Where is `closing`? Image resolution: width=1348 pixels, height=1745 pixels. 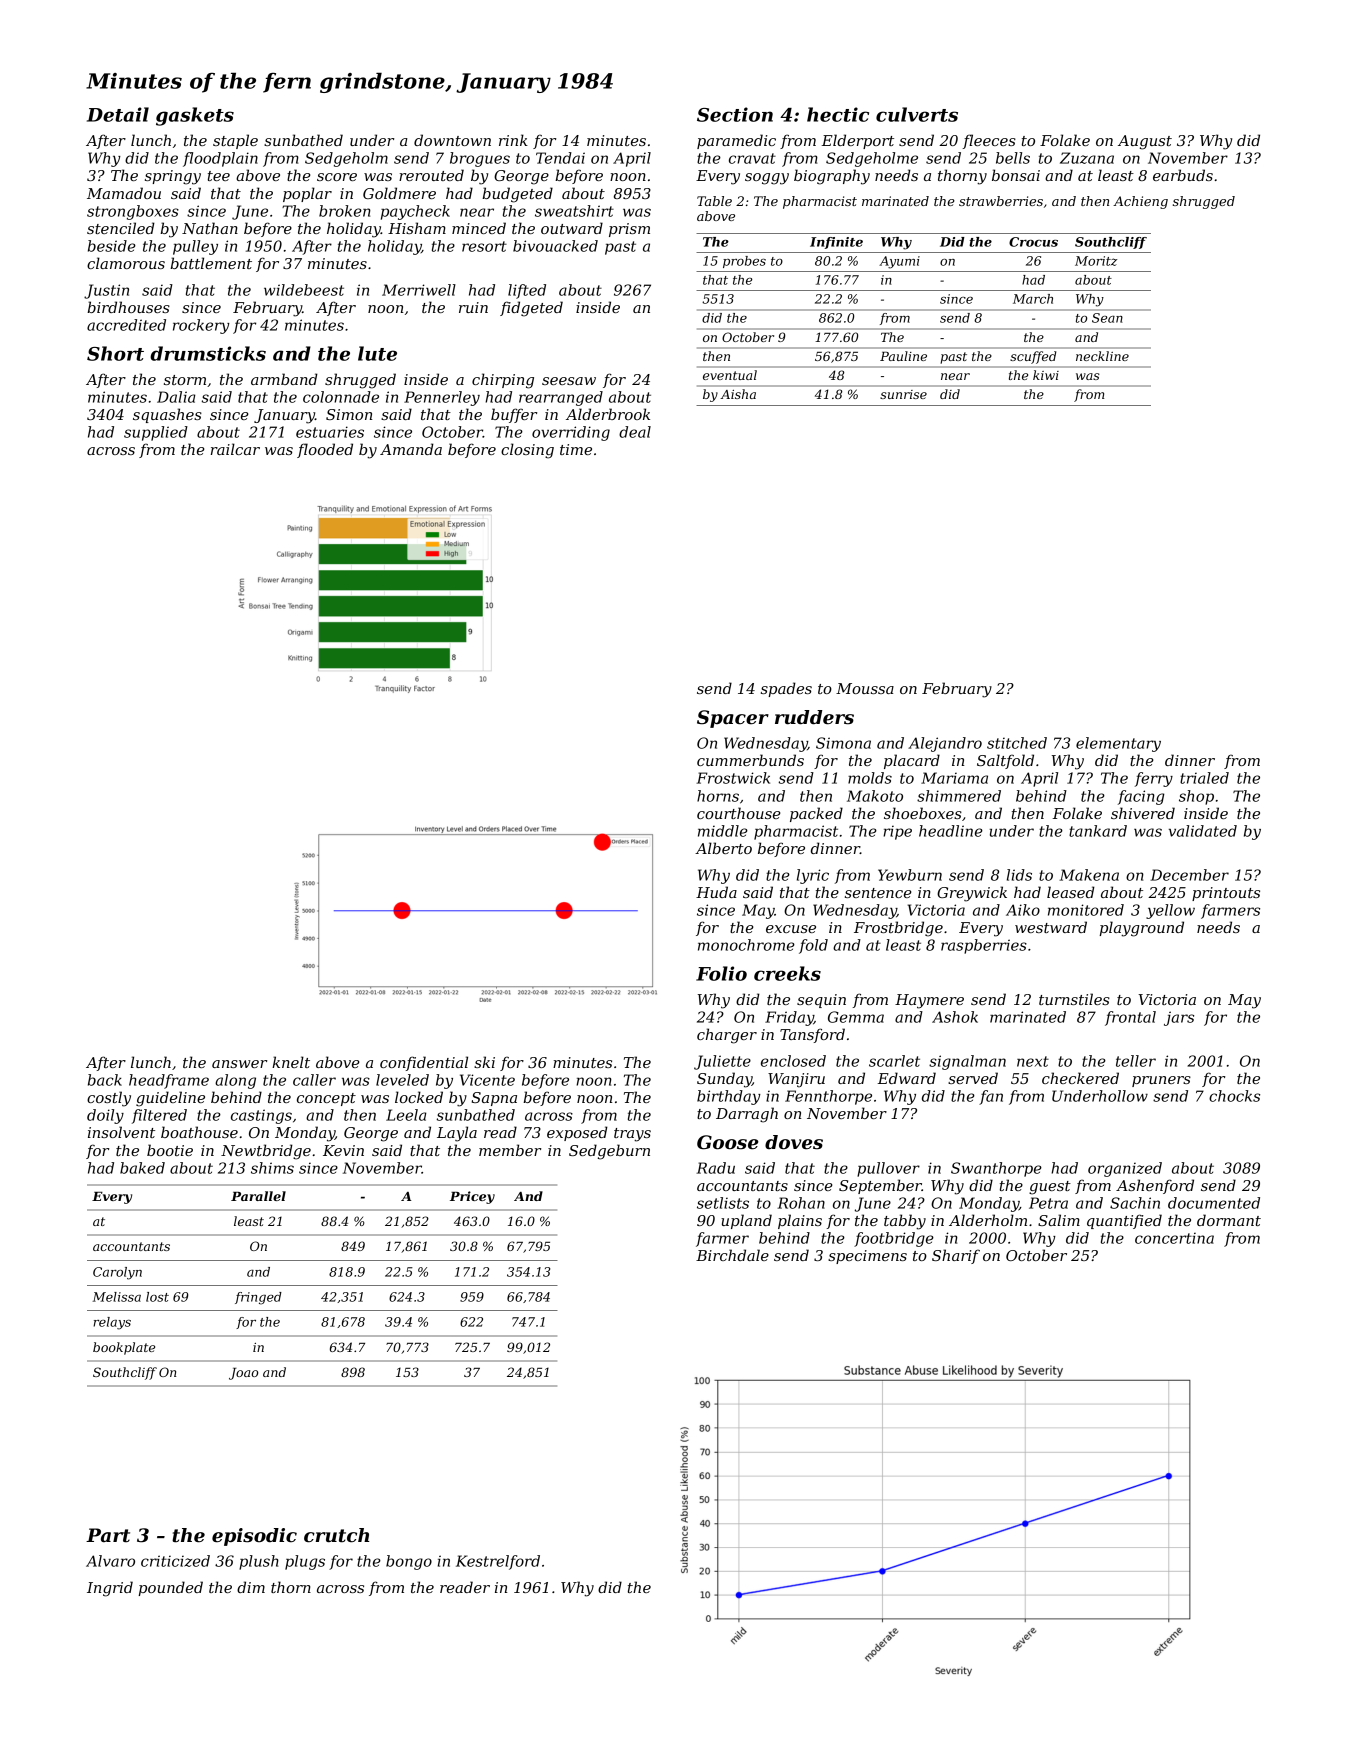 closing is located at coordinates (527, 451).
